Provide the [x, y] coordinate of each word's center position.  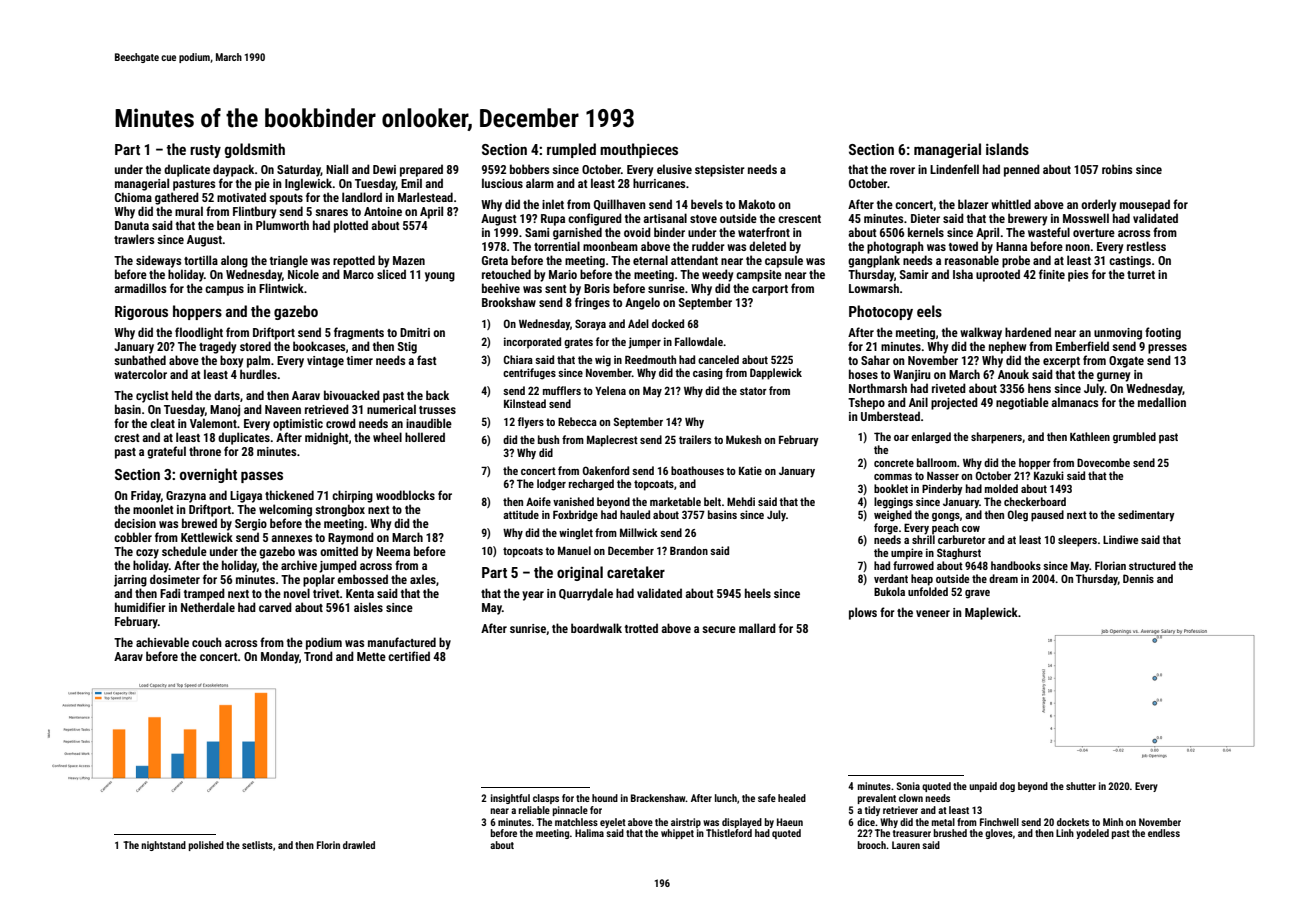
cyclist [152, 396]
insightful [510, 799]
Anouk [1013, 374]
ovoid [637, 232]
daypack [233, 170]
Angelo [642, 303]
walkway [981, 333]
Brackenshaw [658, 798]
